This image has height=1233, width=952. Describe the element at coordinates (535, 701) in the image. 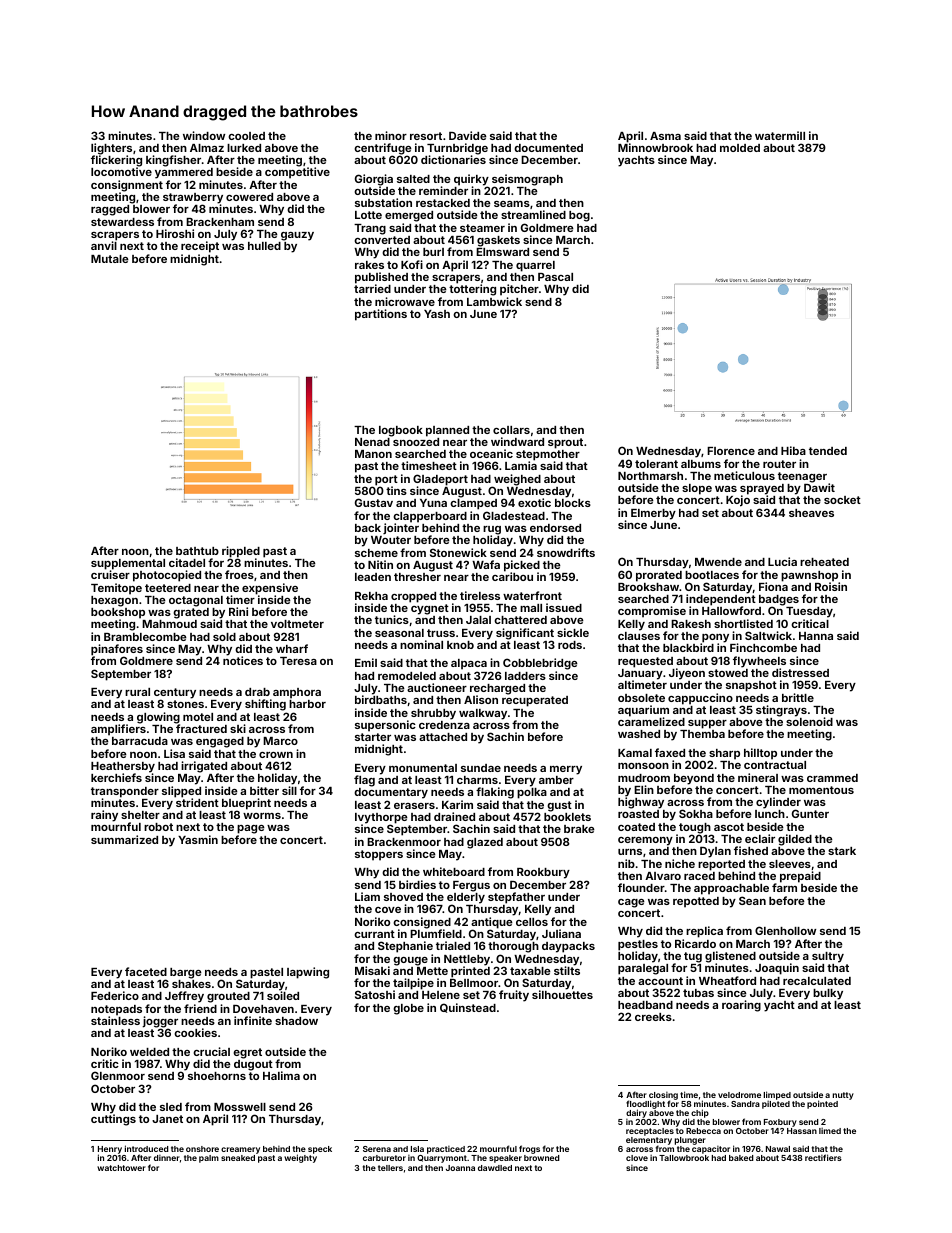

I see `recuperated` at that location.
